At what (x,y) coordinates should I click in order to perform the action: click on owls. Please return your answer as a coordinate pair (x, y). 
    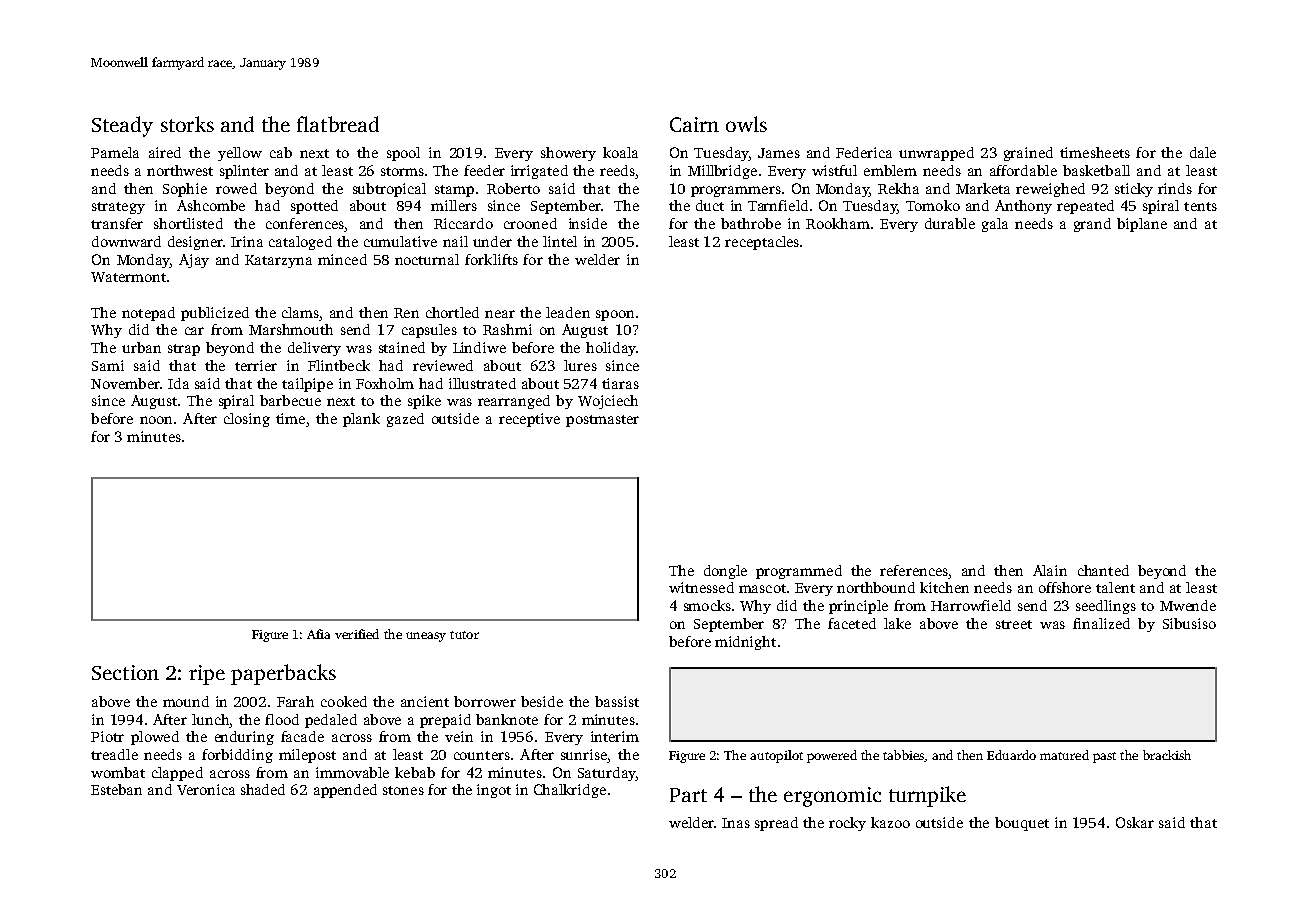
    Looking at the image, I should click on (746, 124).
